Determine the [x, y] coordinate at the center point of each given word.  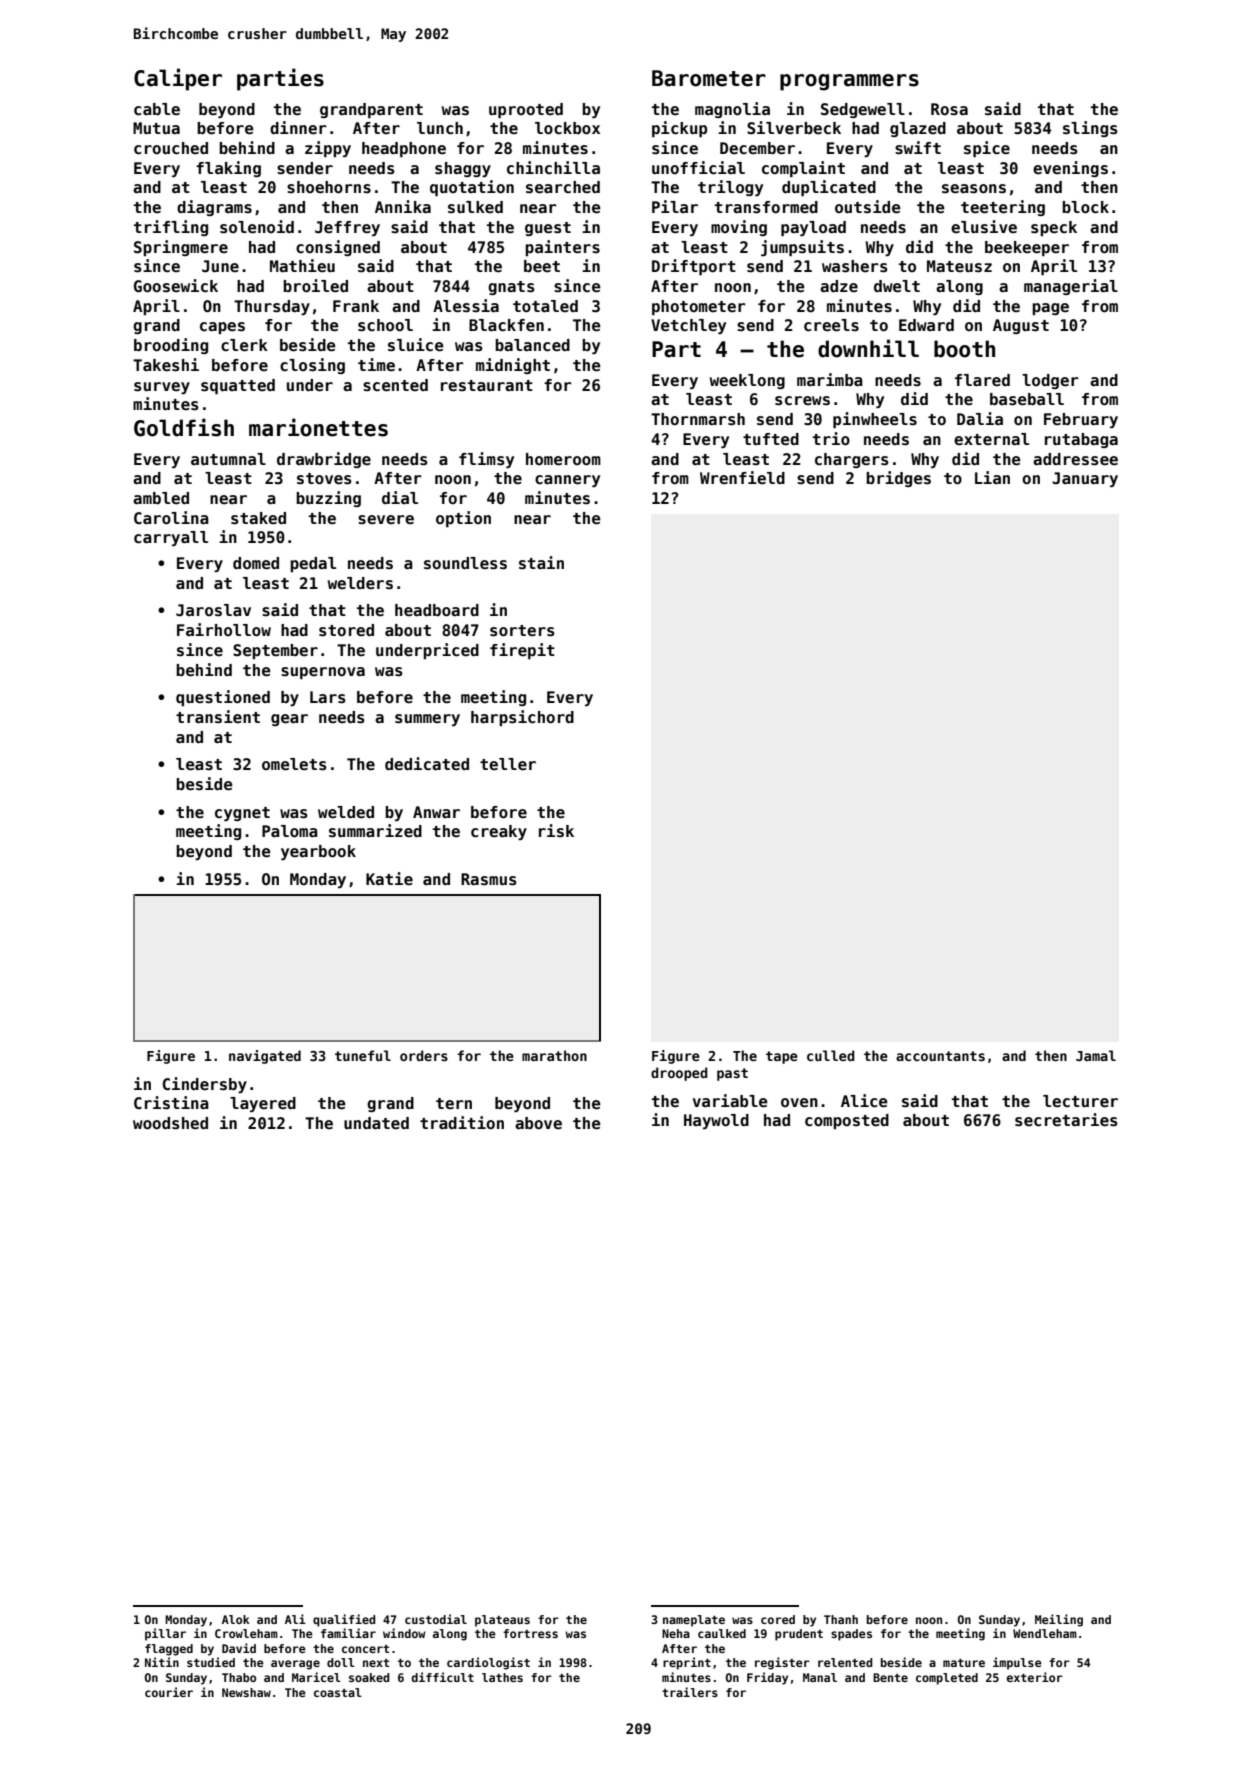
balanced [532, 345]
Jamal [1096, 1055]
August [1021, 326]
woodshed [170, 1123]
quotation [472, 188]
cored [778, 1619]
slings [1090, 129]
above [538, 1123]
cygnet [242, 814]
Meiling [1059, 1620]
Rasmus [489, 879]
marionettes [318, 427]
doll [341, 1662]
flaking [228, 169]
